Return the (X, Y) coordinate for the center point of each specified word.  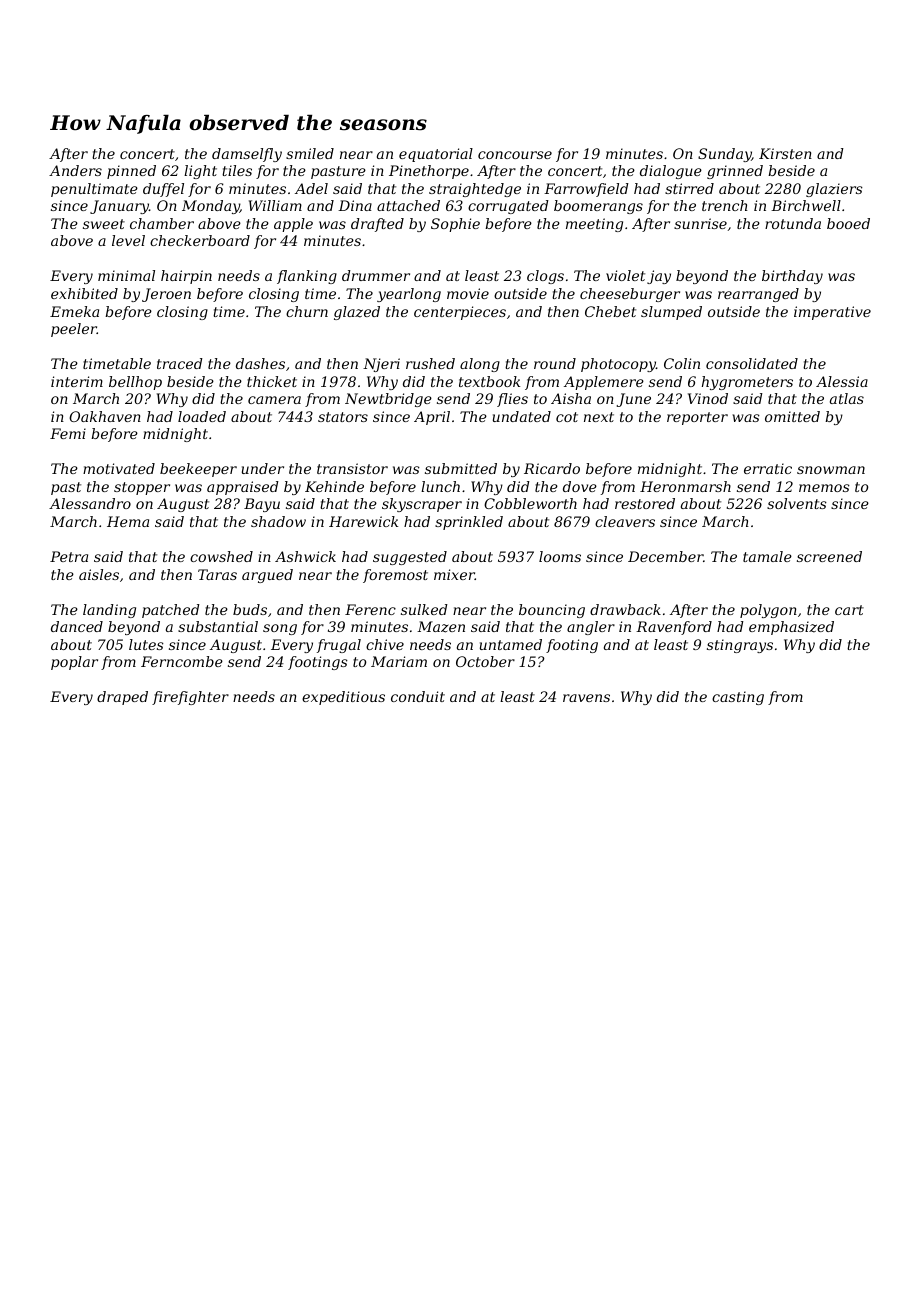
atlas (847, 398)
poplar (74, 663)
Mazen (441, 627)
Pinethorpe (429, 172)
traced (180, 363)
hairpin (186, 277)
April (432, 418)
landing (109, 611)
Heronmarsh (685, 486)
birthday (792, 277)
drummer (376, 275)
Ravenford (674, 628)
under (263, 468)
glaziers (834, 190)
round (555, 363)
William (275, 205)
